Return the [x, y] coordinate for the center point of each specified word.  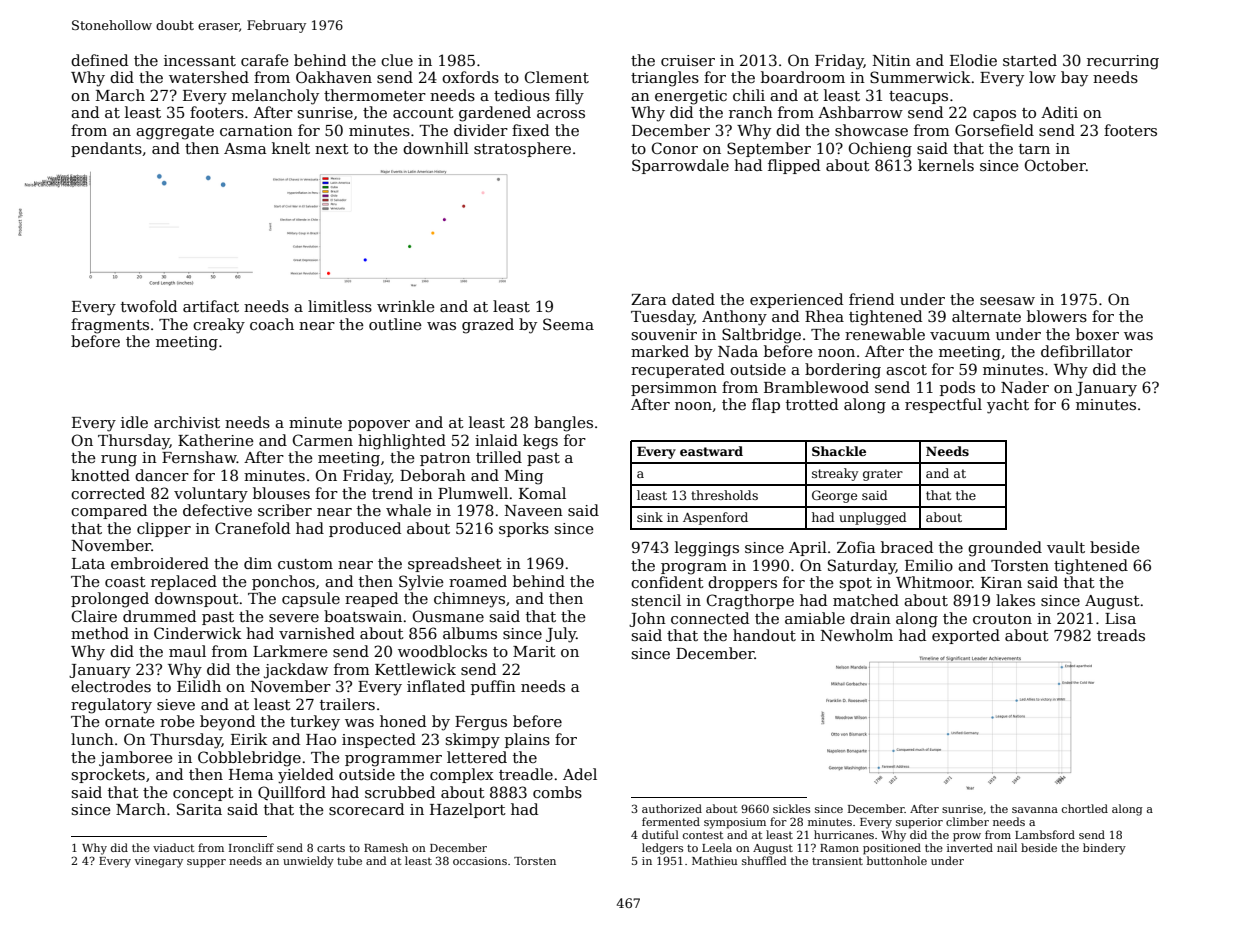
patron [445, 459]
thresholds [724, 495]
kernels [946, 165]
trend [392, 493]
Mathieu [714, 860]
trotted [812, 404]
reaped [371, 599]
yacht [1008, 406]
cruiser [688, 60]
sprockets [108, 775]
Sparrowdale [680, 166]
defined [99, 60]
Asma [245, 148]
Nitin [892, 60]
